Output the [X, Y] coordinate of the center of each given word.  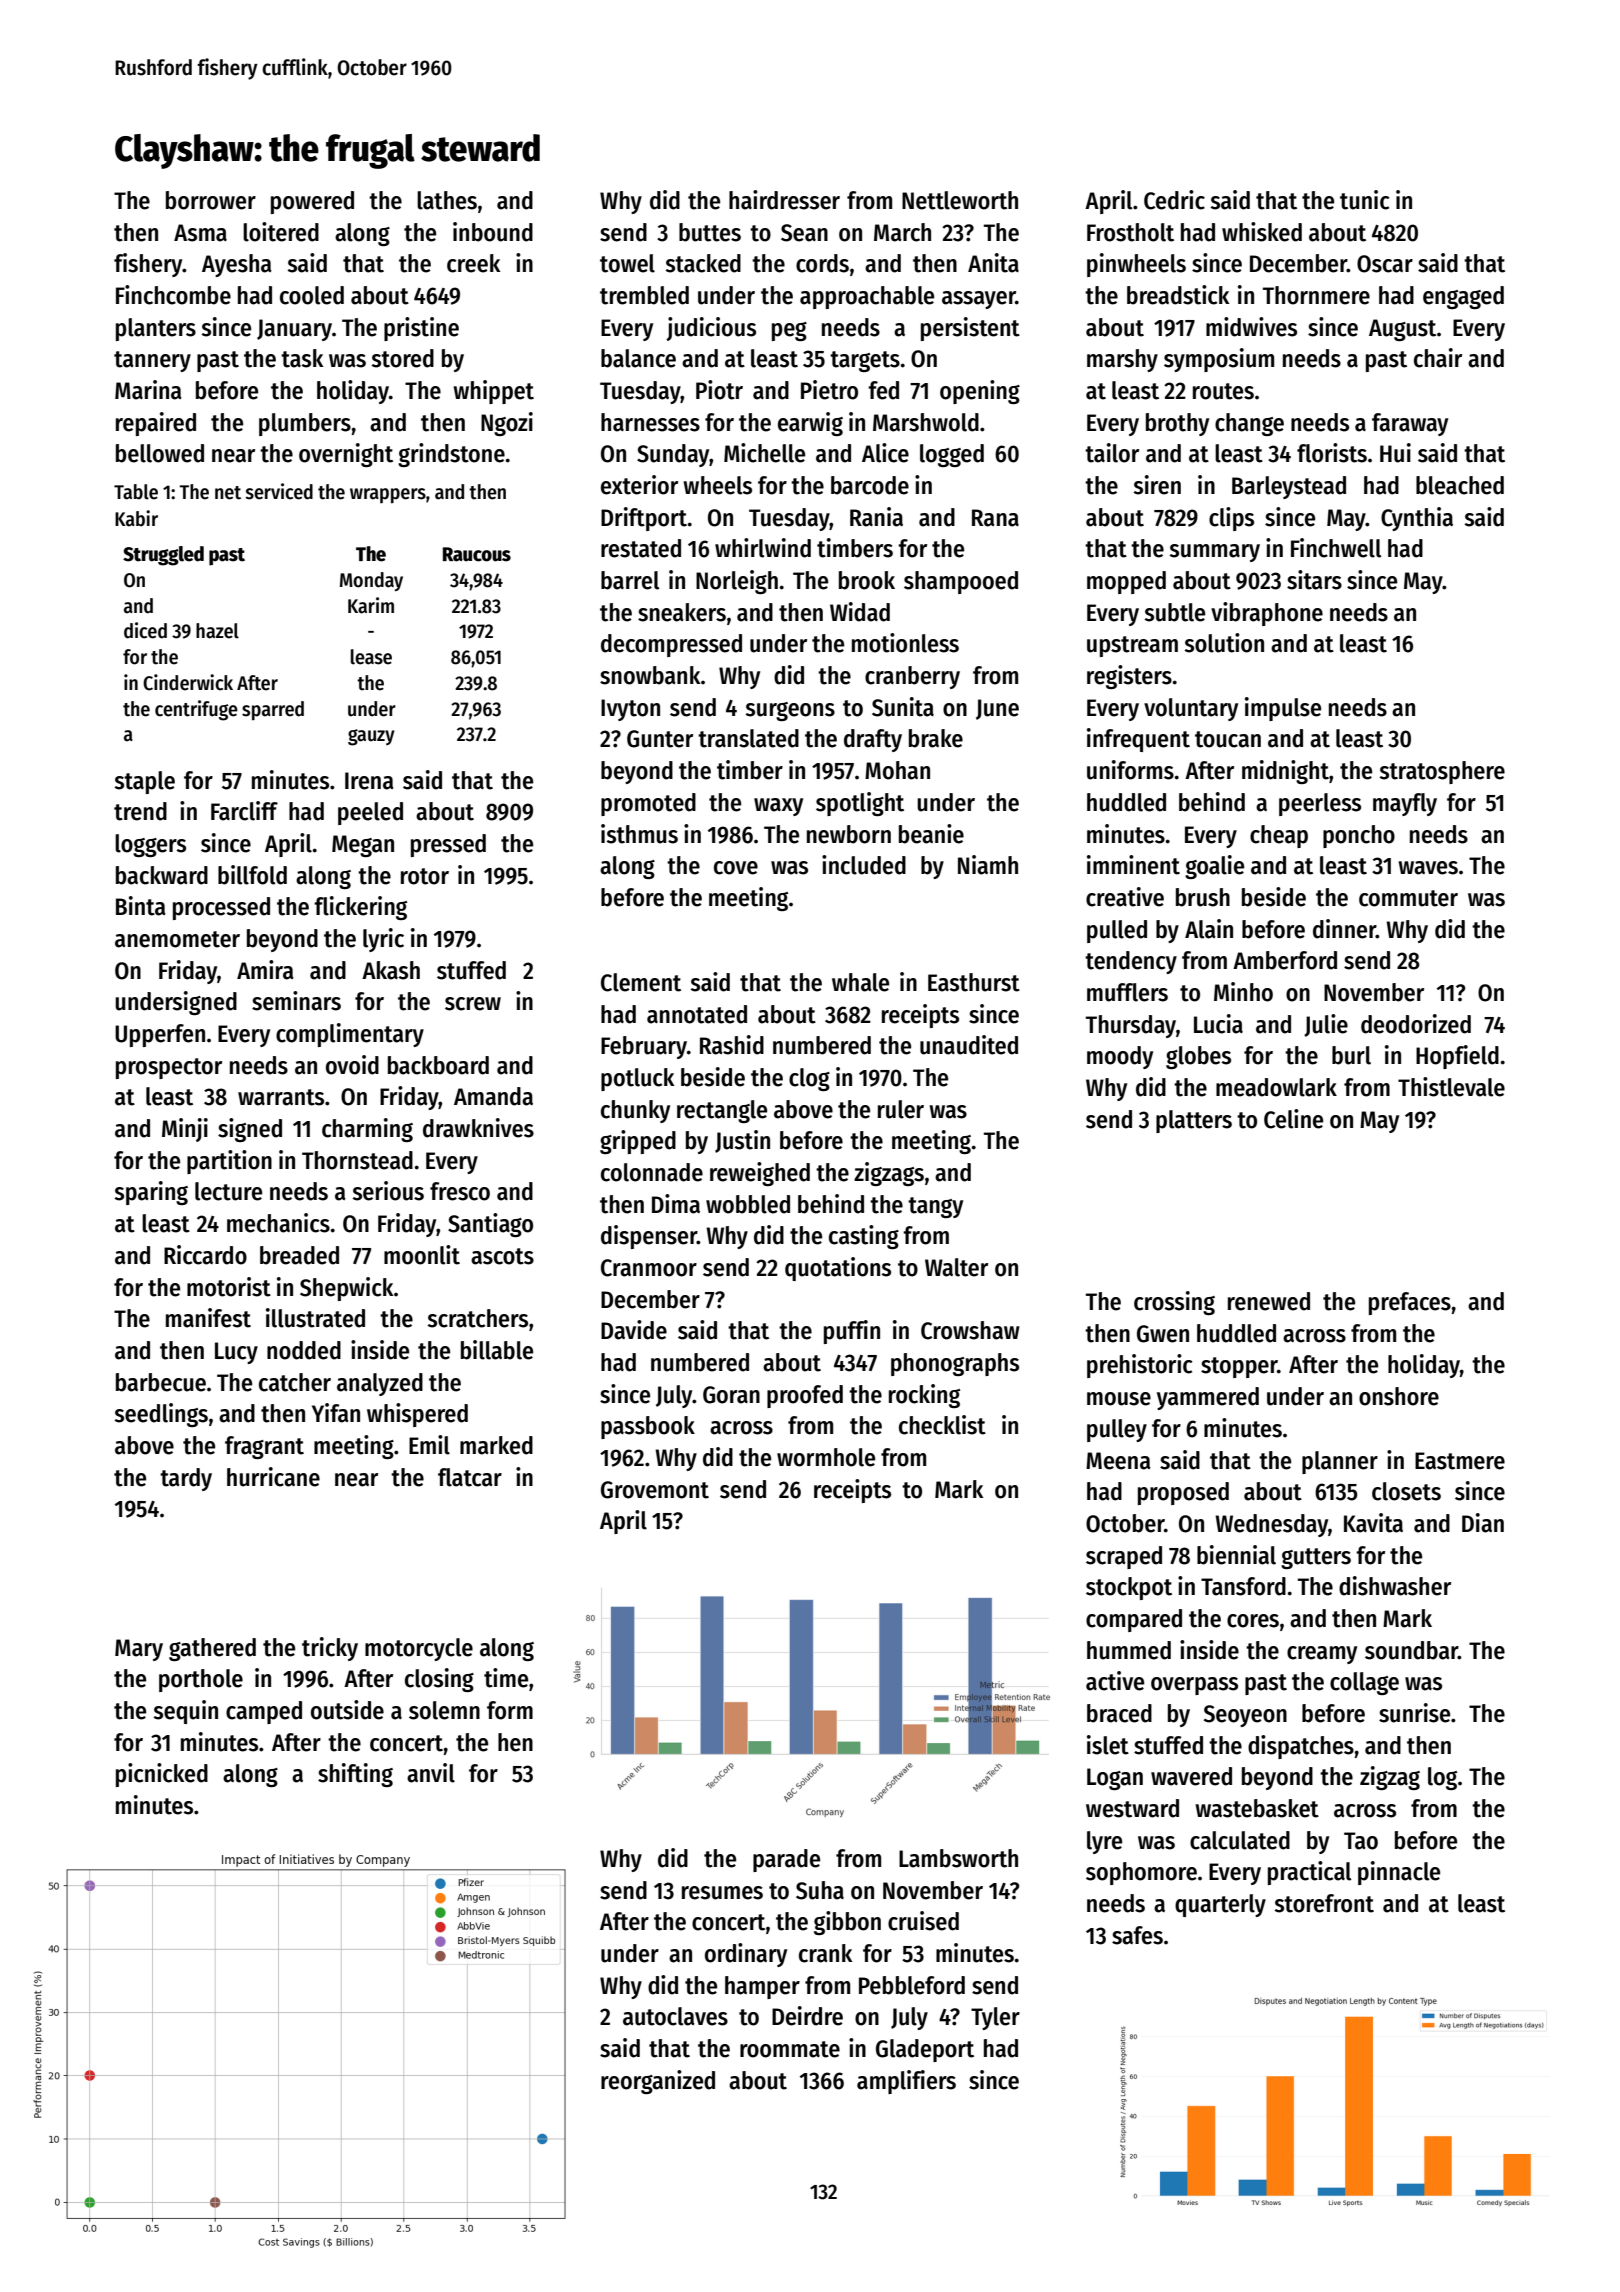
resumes [722, 1893]
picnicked [162, 1775]
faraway [1410, 424]
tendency [1131, 962]
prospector [169, 1068]
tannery [152, 361]
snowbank [650, 675]
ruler [901, 1109]
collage [1364, 1683]
